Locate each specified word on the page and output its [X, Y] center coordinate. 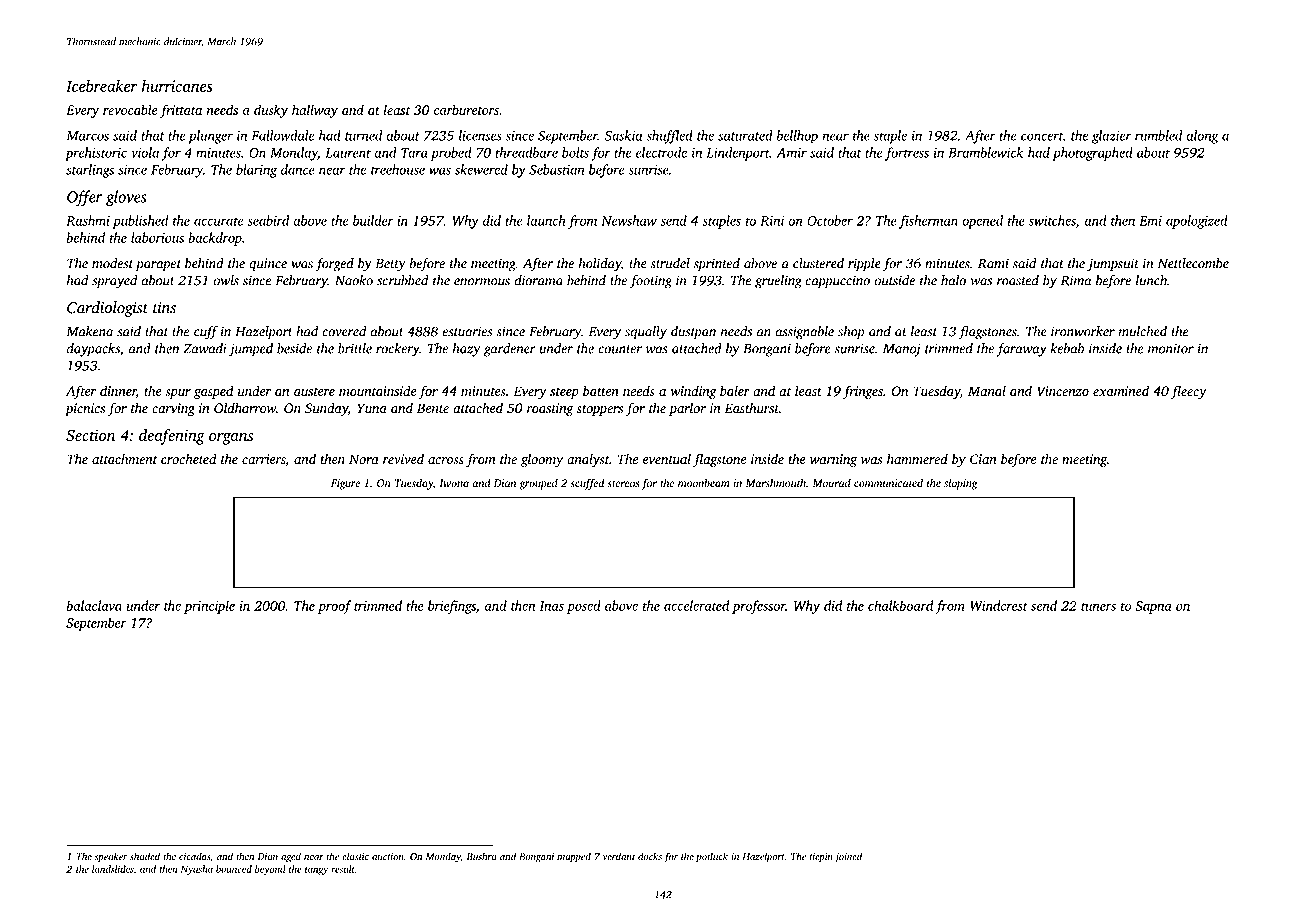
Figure [345, 484]
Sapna [1153, 607]
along [1203, 137]
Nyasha [197, 870]
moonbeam [703, 483]
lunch [1151, 280]
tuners [1098, 606]
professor [759, 607]
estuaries [467, 331]
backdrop [215, 239]
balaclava [94, 605]
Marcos [87, 136]
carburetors [466, 109]
